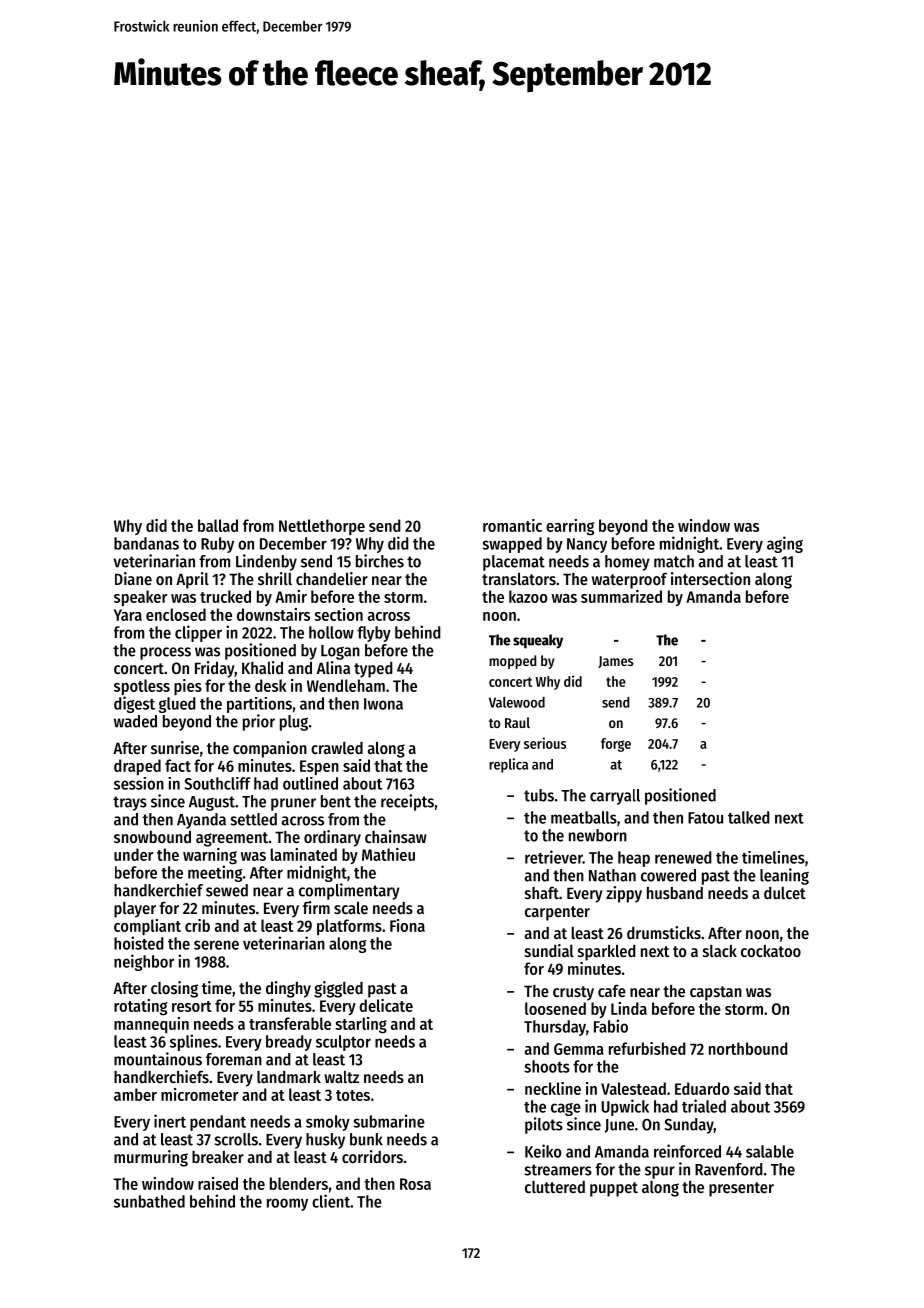 The width and height of the screenshot is (924, 1308). I want to click on transferable, so click(290, 1023).
